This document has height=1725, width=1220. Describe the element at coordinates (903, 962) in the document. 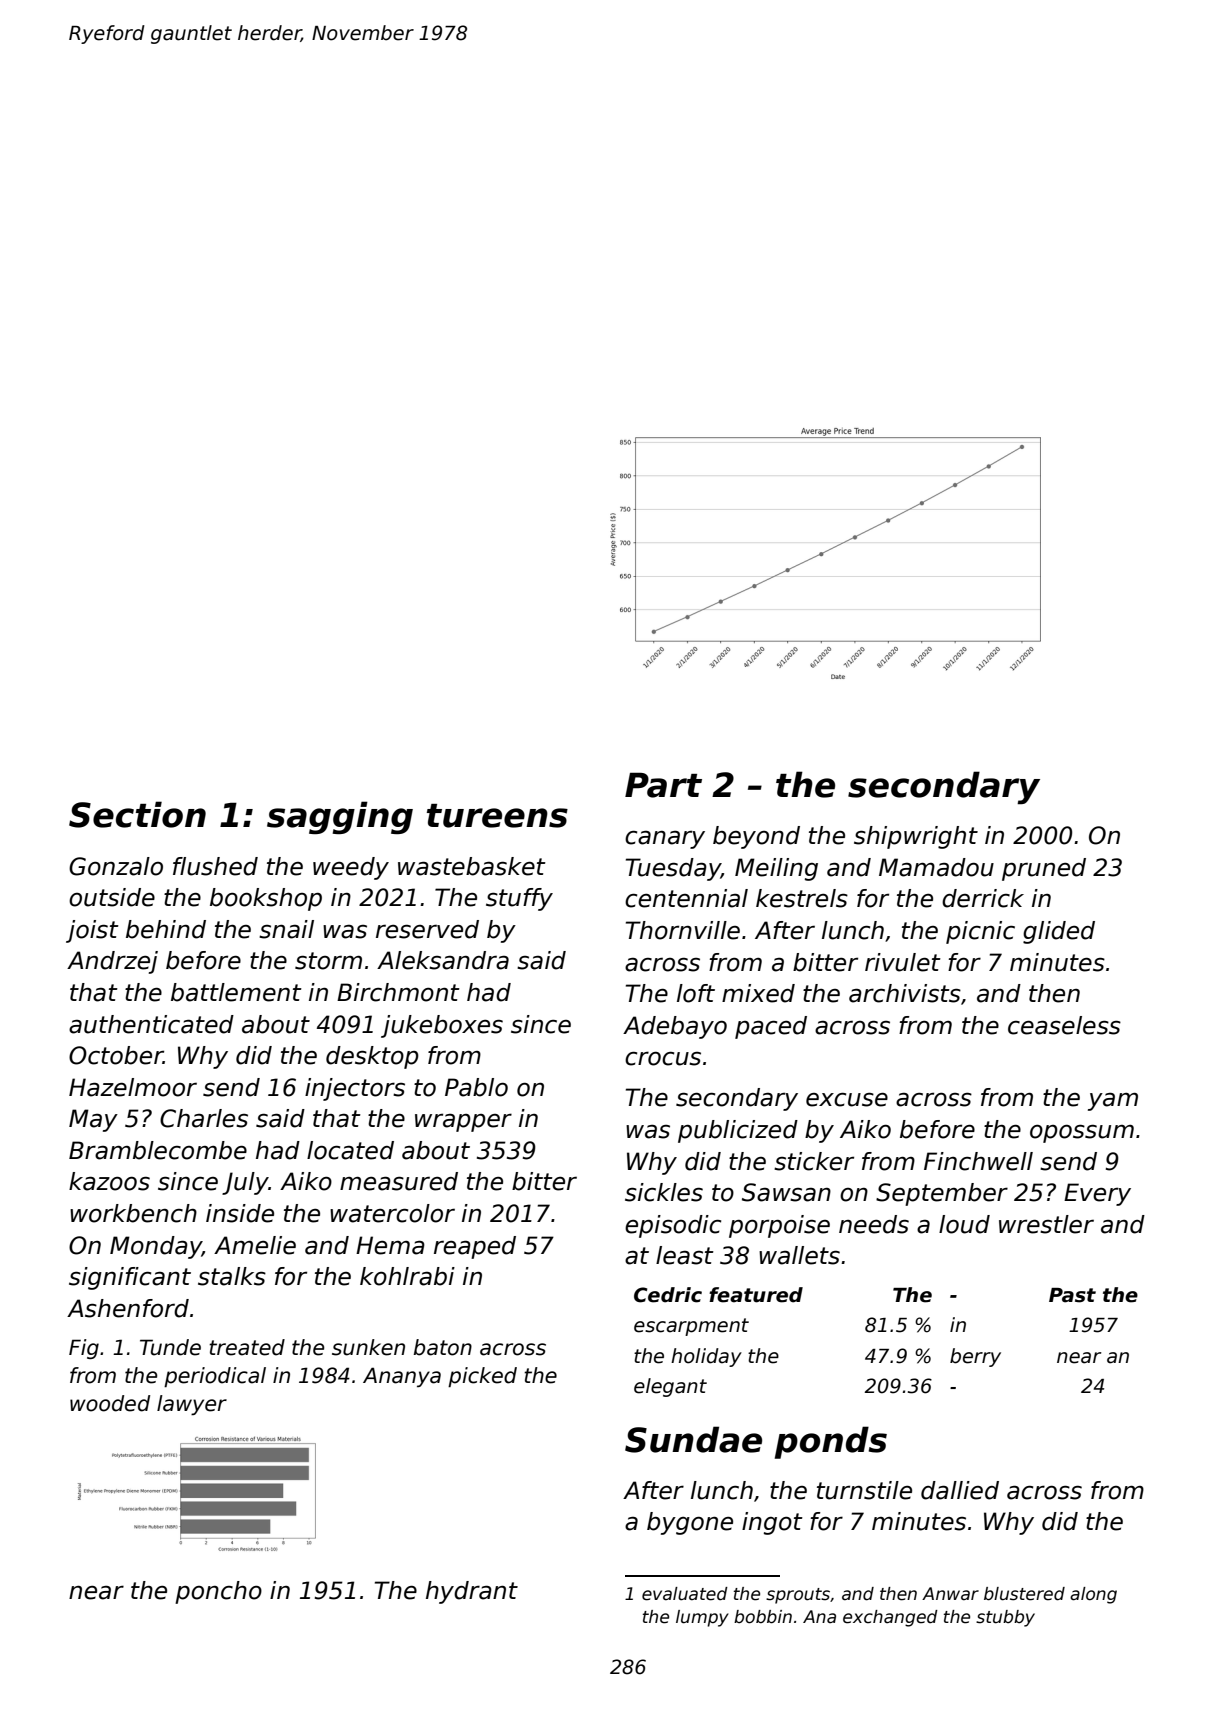

I see `rivulet` at that location.
